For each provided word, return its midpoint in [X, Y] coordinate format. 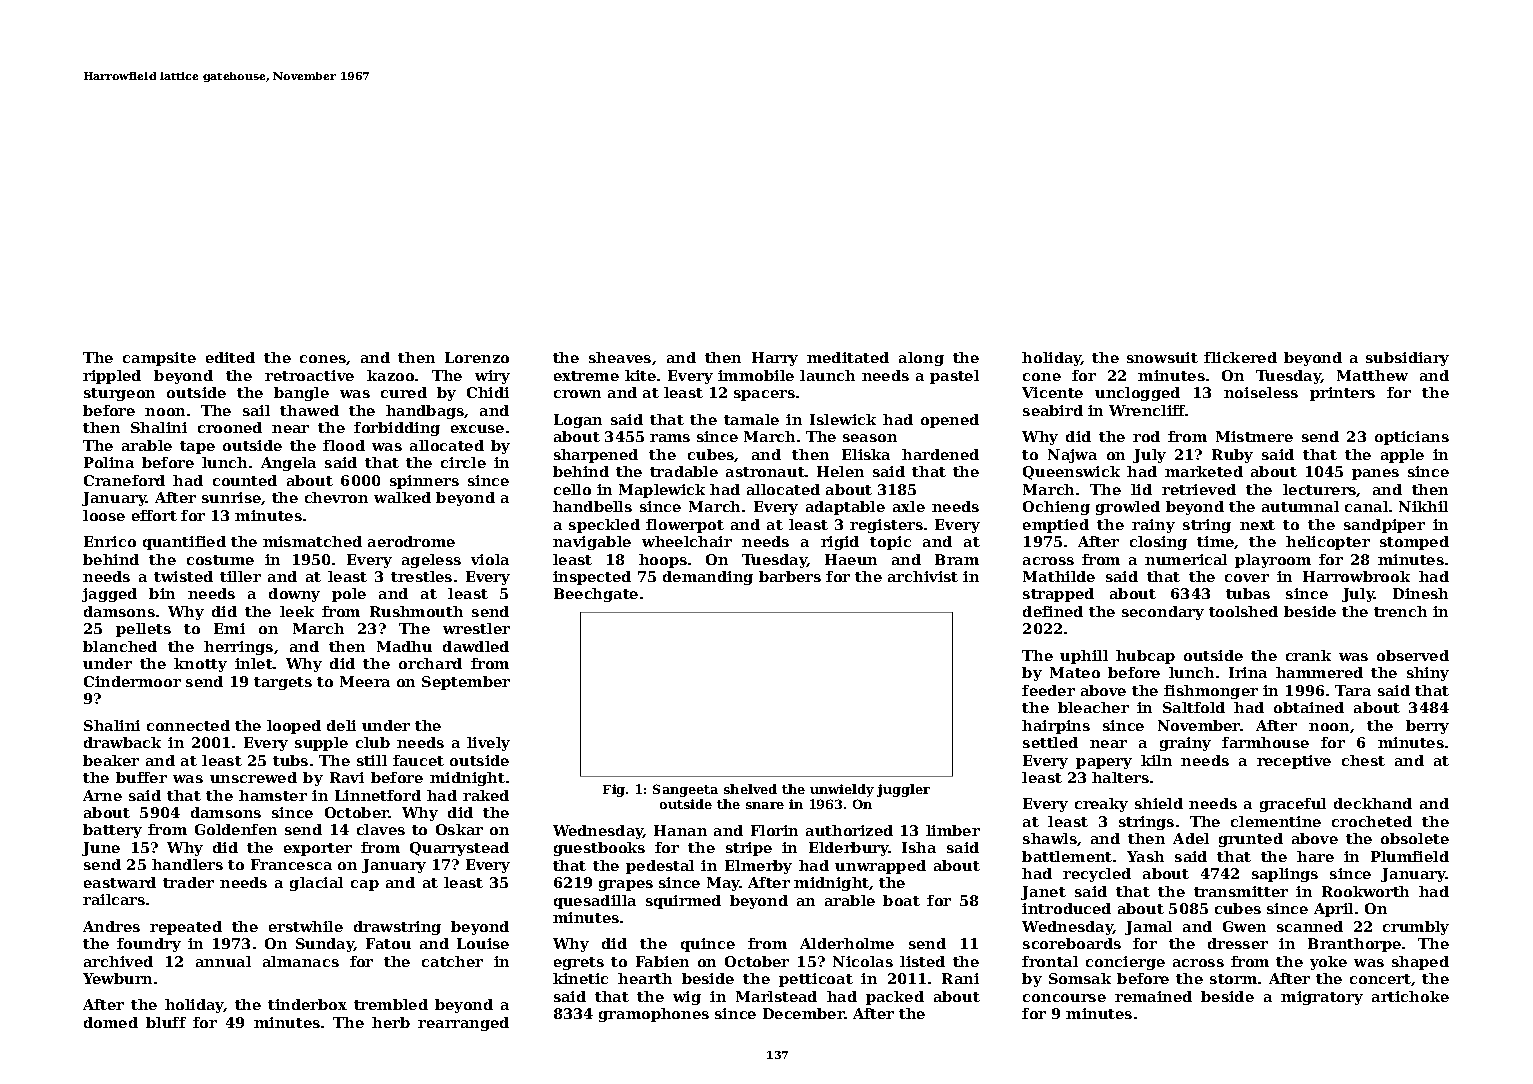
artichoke [1410, 996]
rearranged [463, 1024]
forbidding [397, 429]
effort [154, 515]
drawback [122, 742]
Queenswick [1071, 473]
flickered [1240, 357]
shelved [750, 789]
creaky [1101, 805]
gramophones [654, 1015]
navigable [592, 543]
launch [827, 375]
